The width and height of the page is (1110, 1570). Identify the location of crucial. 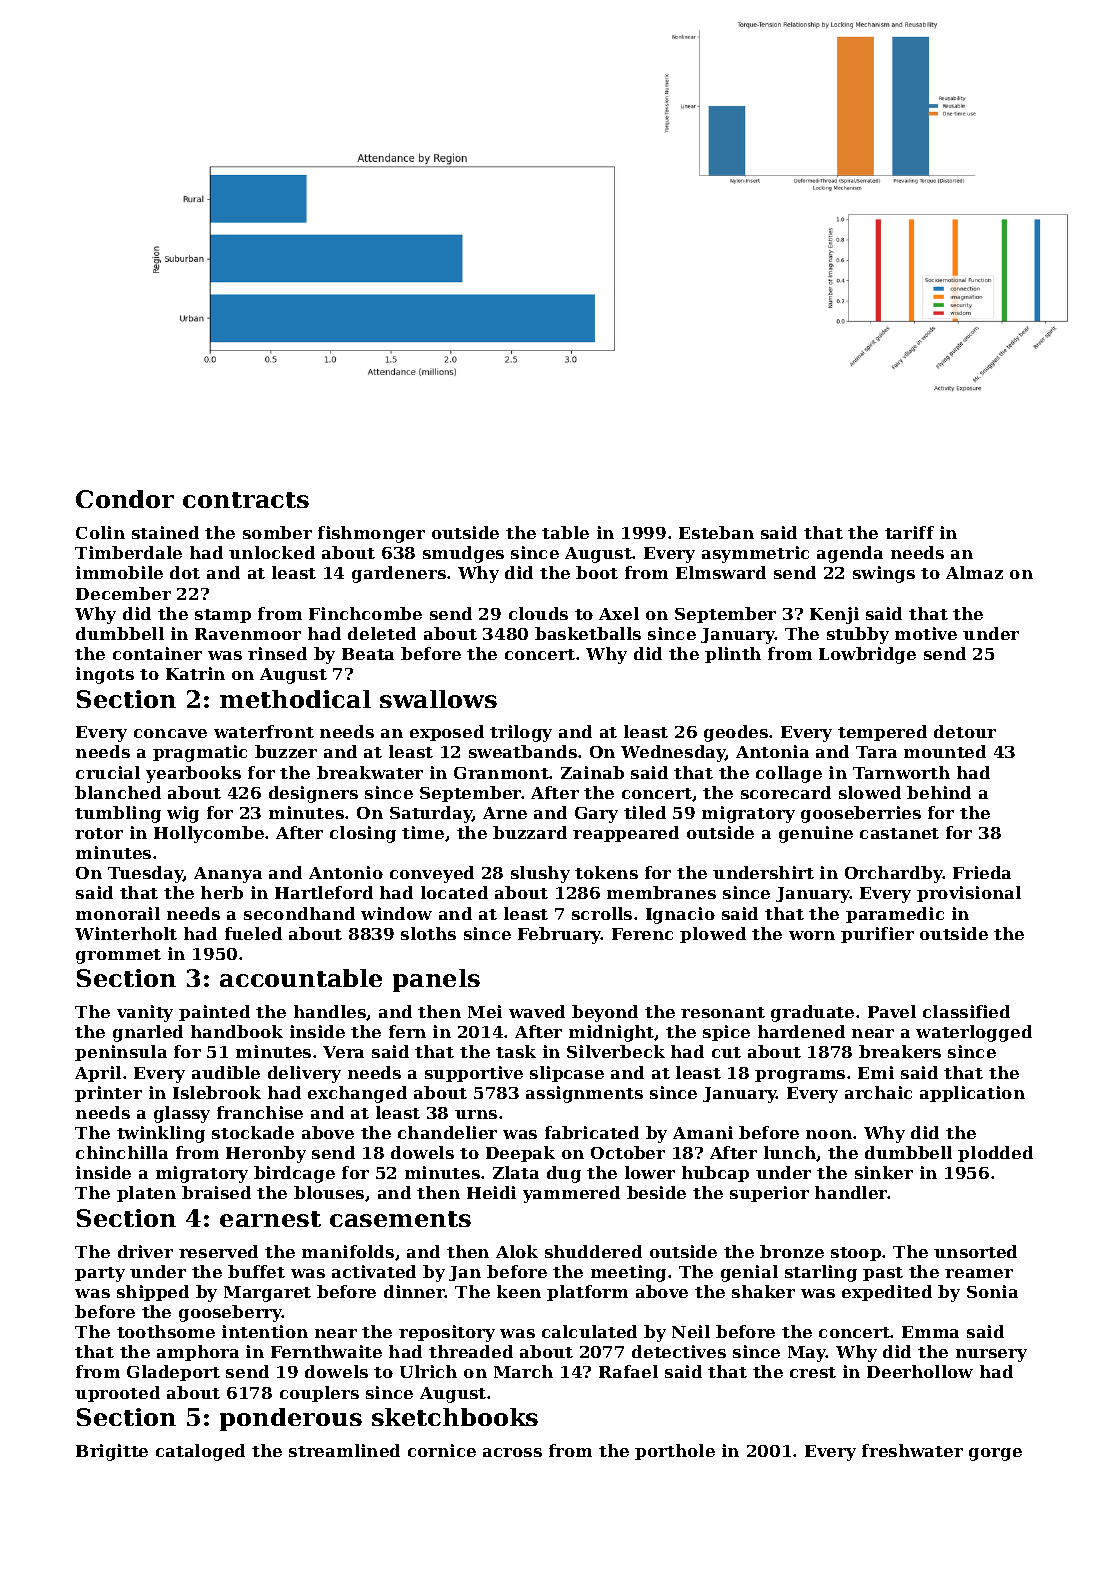
(108, 772).
